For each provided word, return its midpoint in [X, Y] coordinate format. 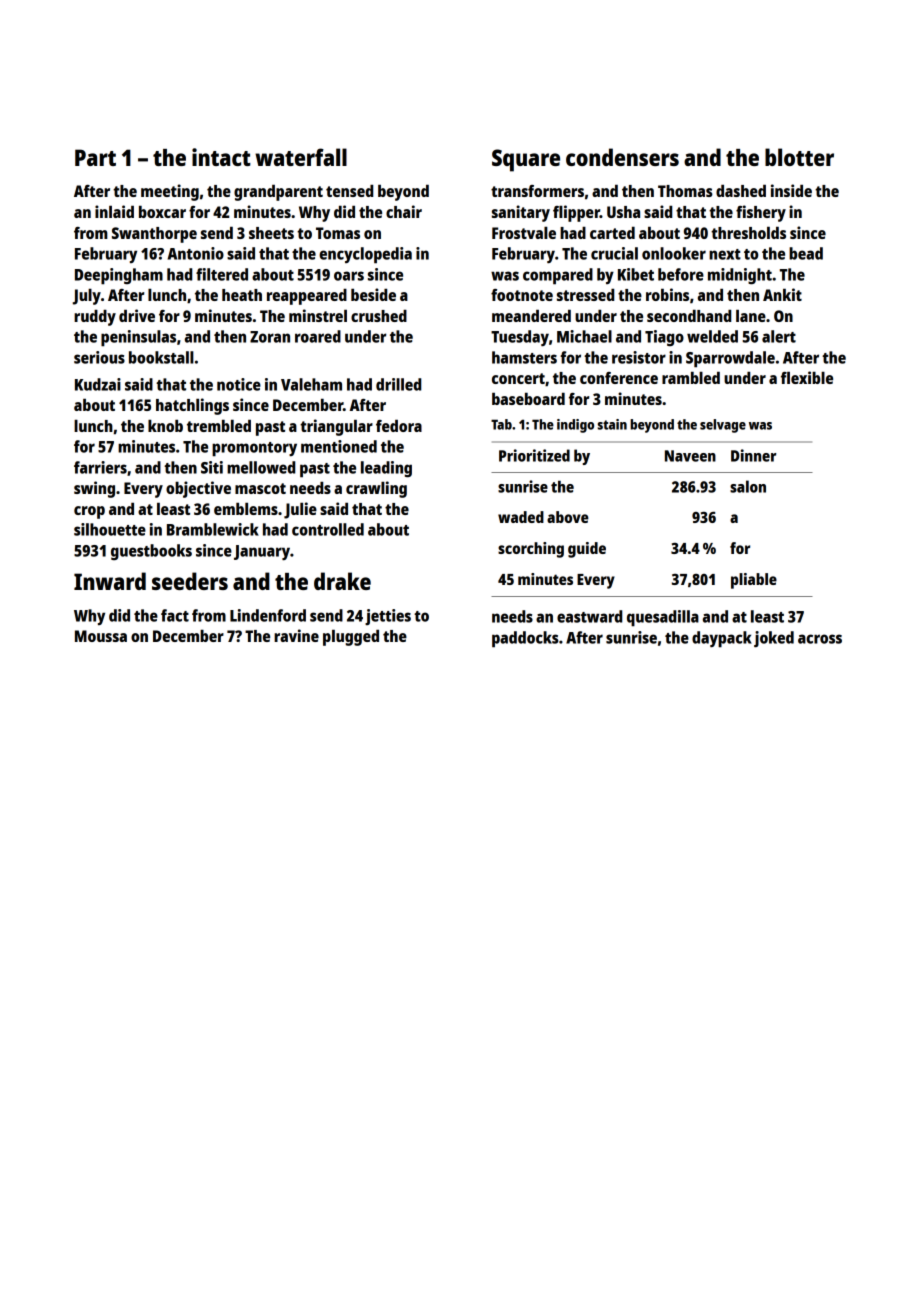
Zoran [270, 337]
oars [349, 276]
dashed [741, 191]
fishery [761, 213]
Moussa [101, 636]
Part [95, 157]
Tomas [338, 233]
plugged [351, 638]
